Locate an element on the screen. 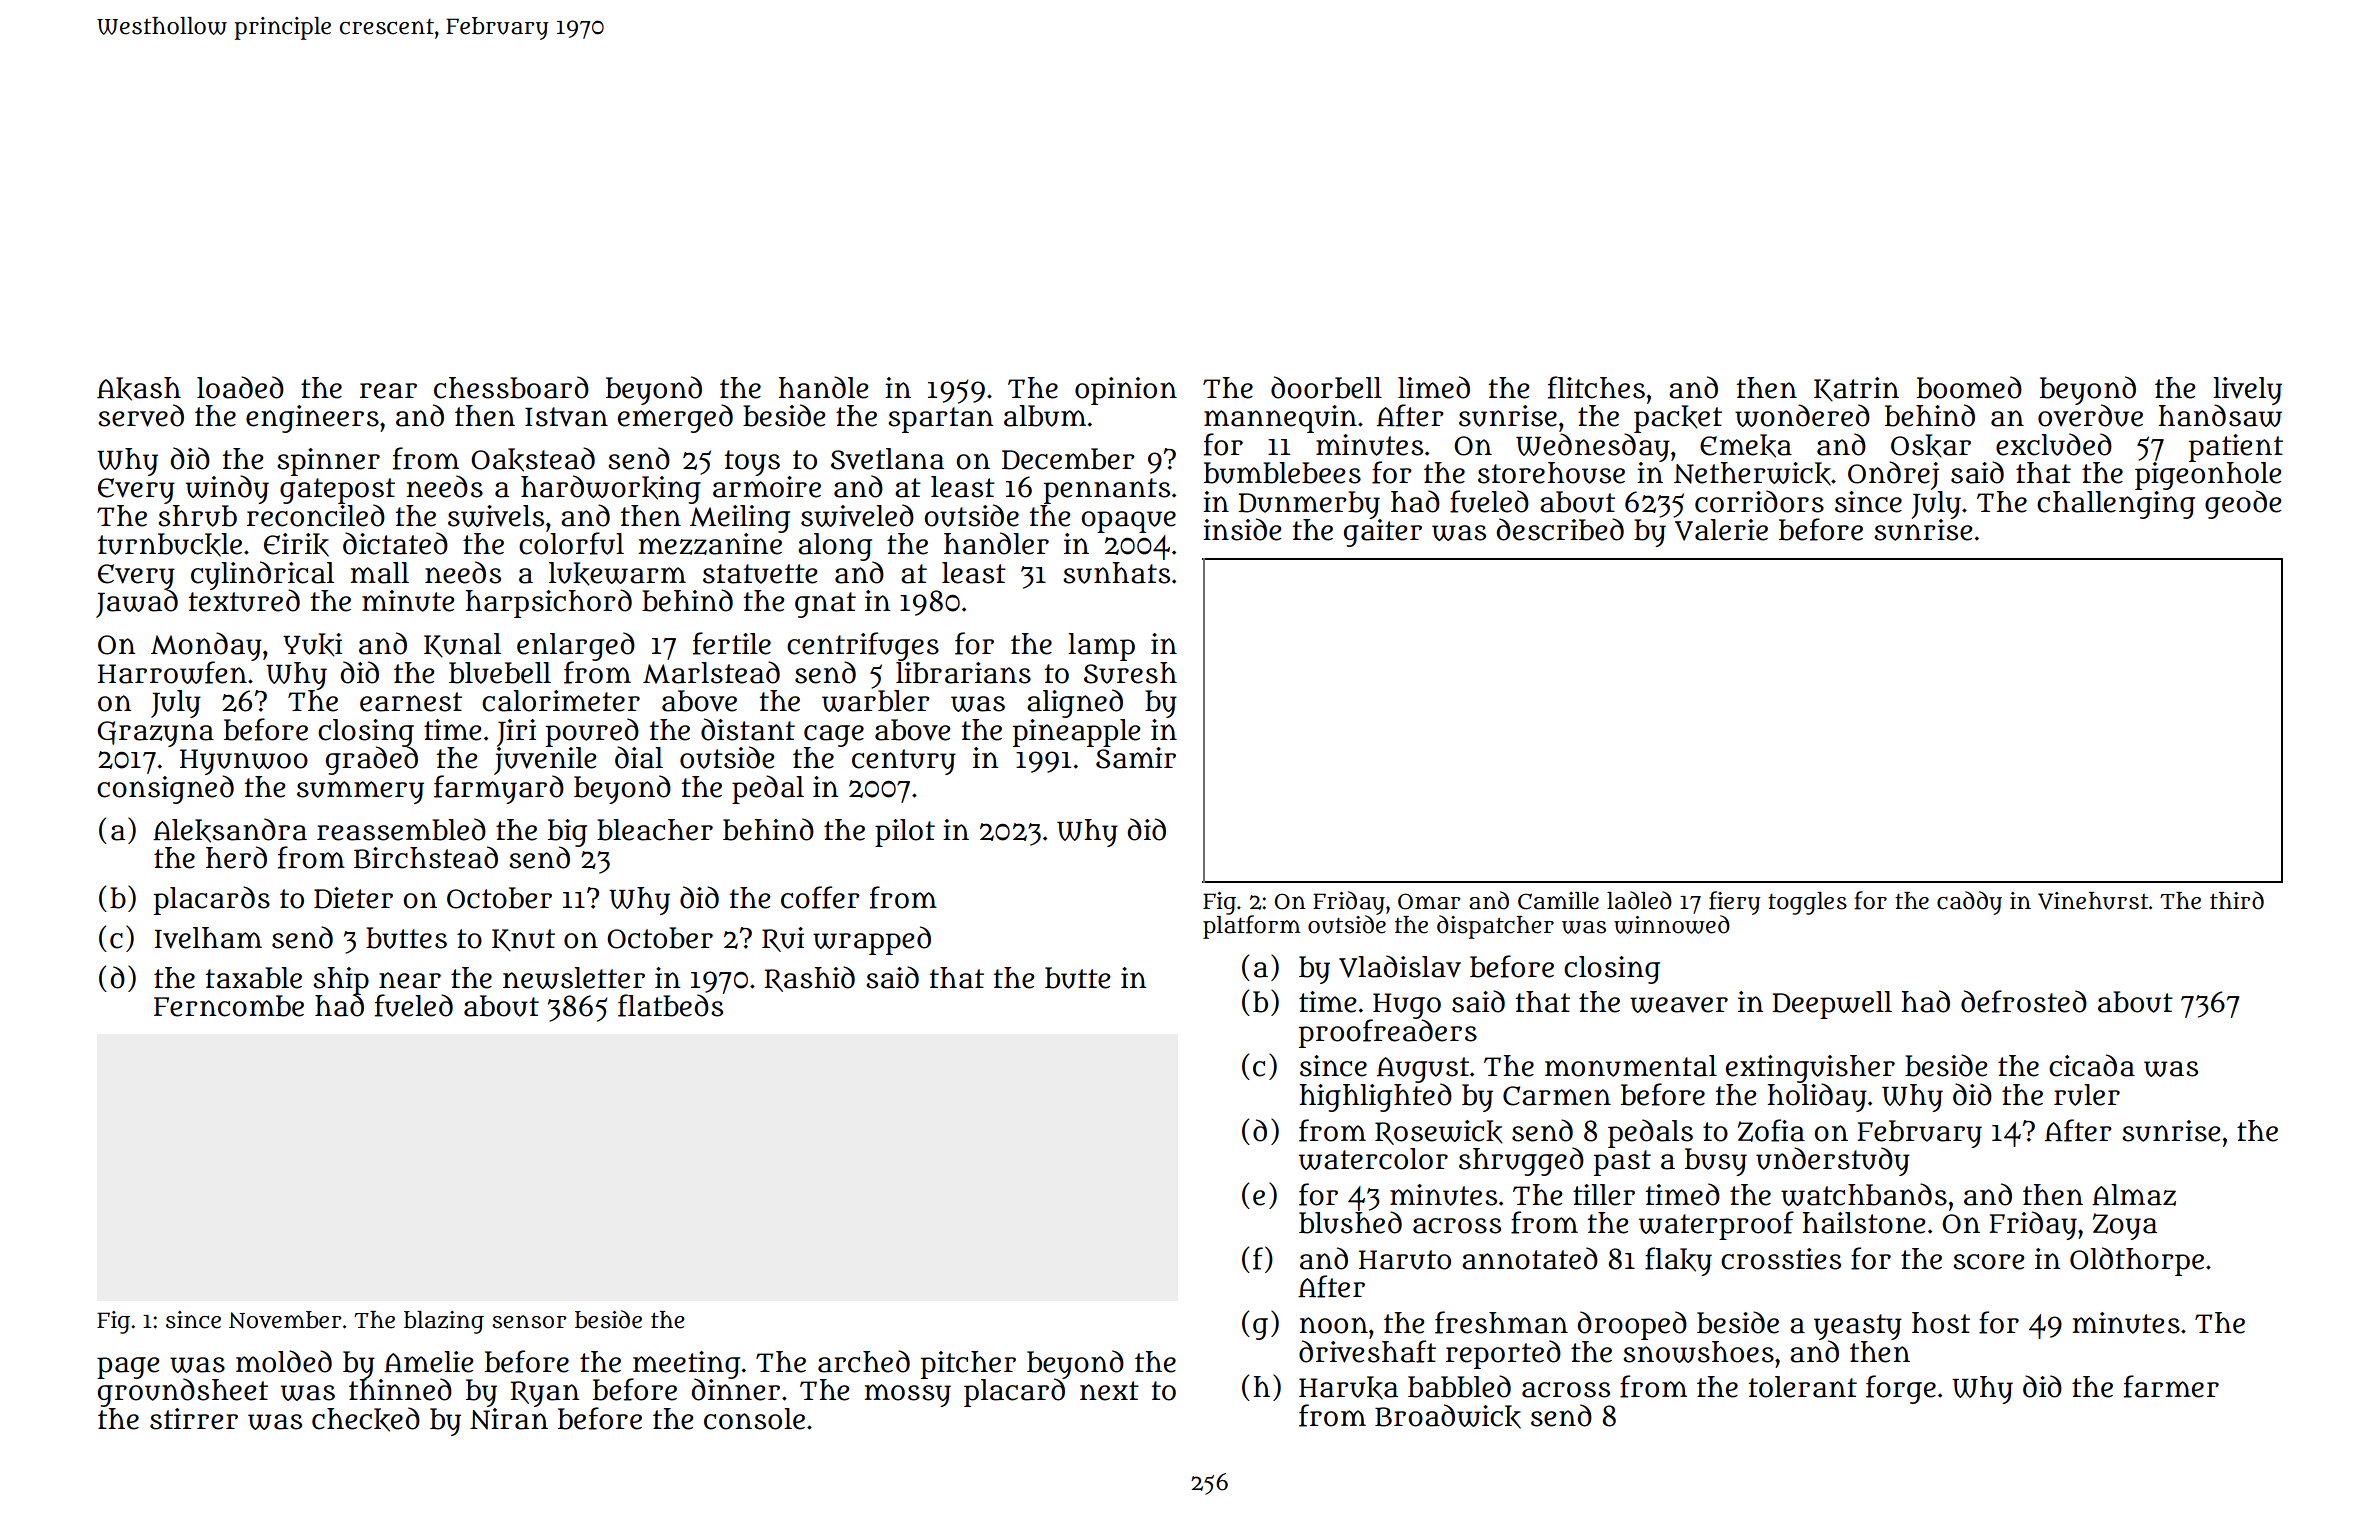  waterproof is located at coordinates (1716, 1225).
